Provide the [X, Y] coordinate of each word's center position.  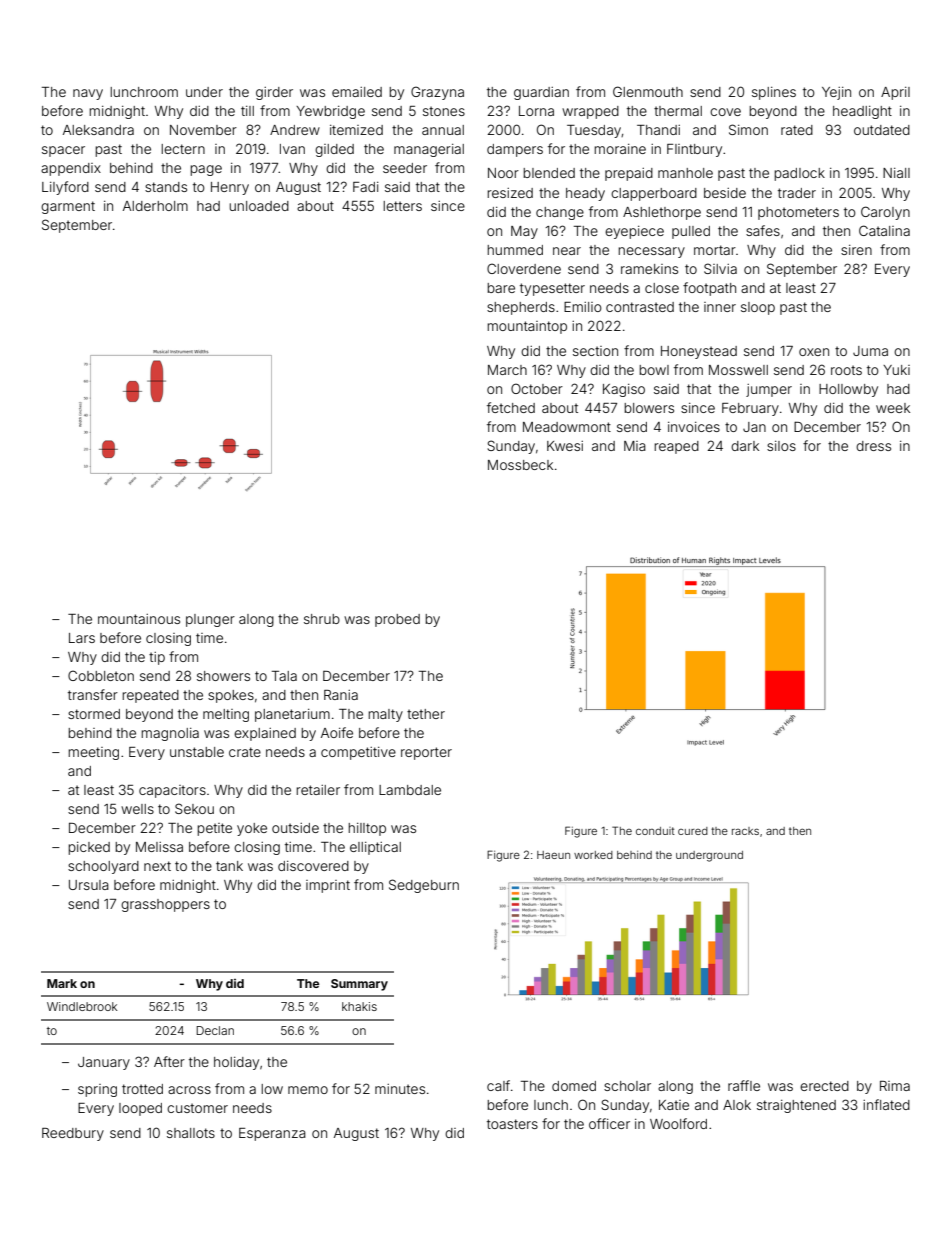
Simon [748, 129]
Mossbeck [520, 465]
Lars [82, 638]
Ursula [89, 885]
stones [444, 111]
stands [166, 187]
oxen [814, 352]
